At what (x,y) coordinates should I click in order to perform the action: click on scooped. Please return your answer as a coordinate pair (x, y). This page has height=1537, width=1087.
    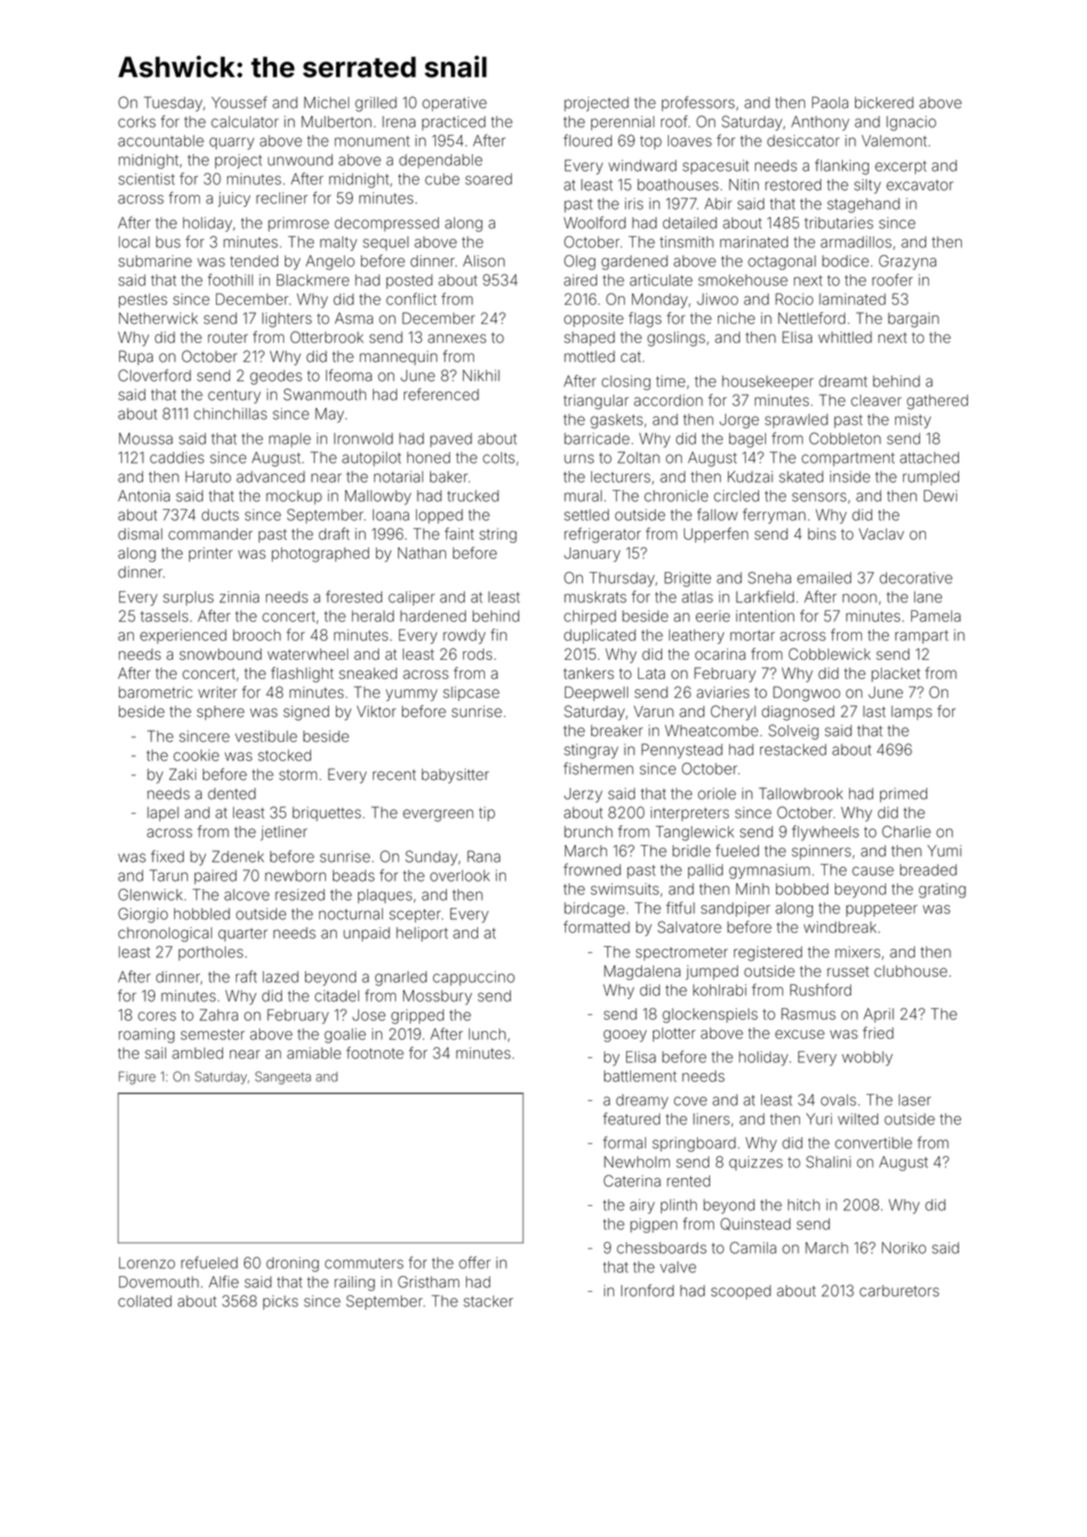
    Looking at the image, I should click on (741, 1292).
